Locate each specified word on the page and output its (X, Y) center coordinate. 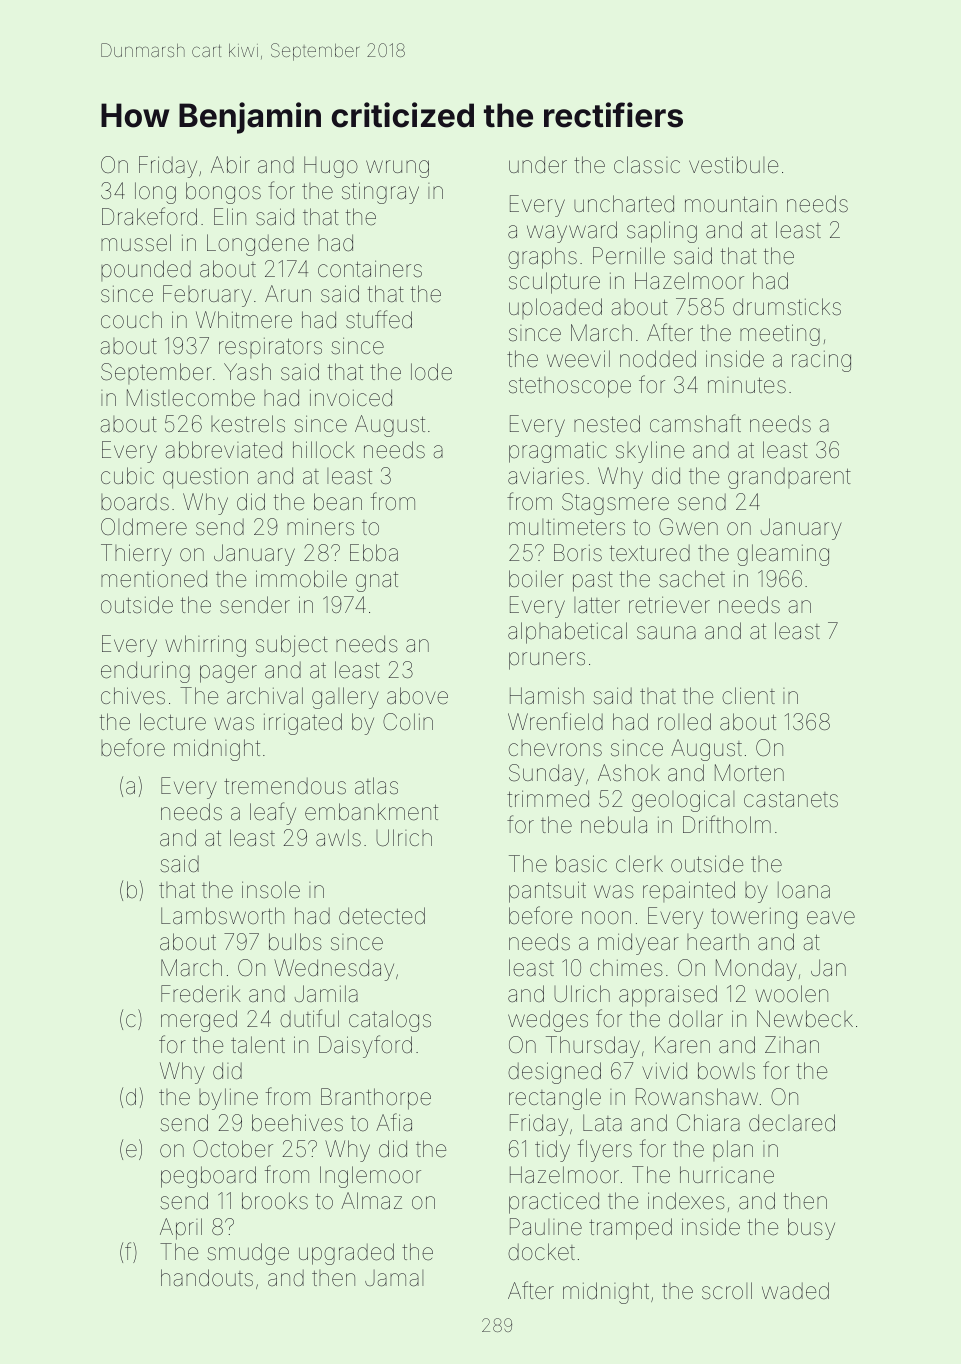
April (181, 1229)
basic (581, 864)
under (538, 164)
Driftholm (727, 824)
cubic (127, 475)
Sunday (546, 775)
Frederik (200, 994)
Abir (230, 164)
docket (541, 1252)
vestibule (733, 165)
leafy (273, 813)
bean (338, 501)
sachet (692, 579)
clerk (639, 864)
